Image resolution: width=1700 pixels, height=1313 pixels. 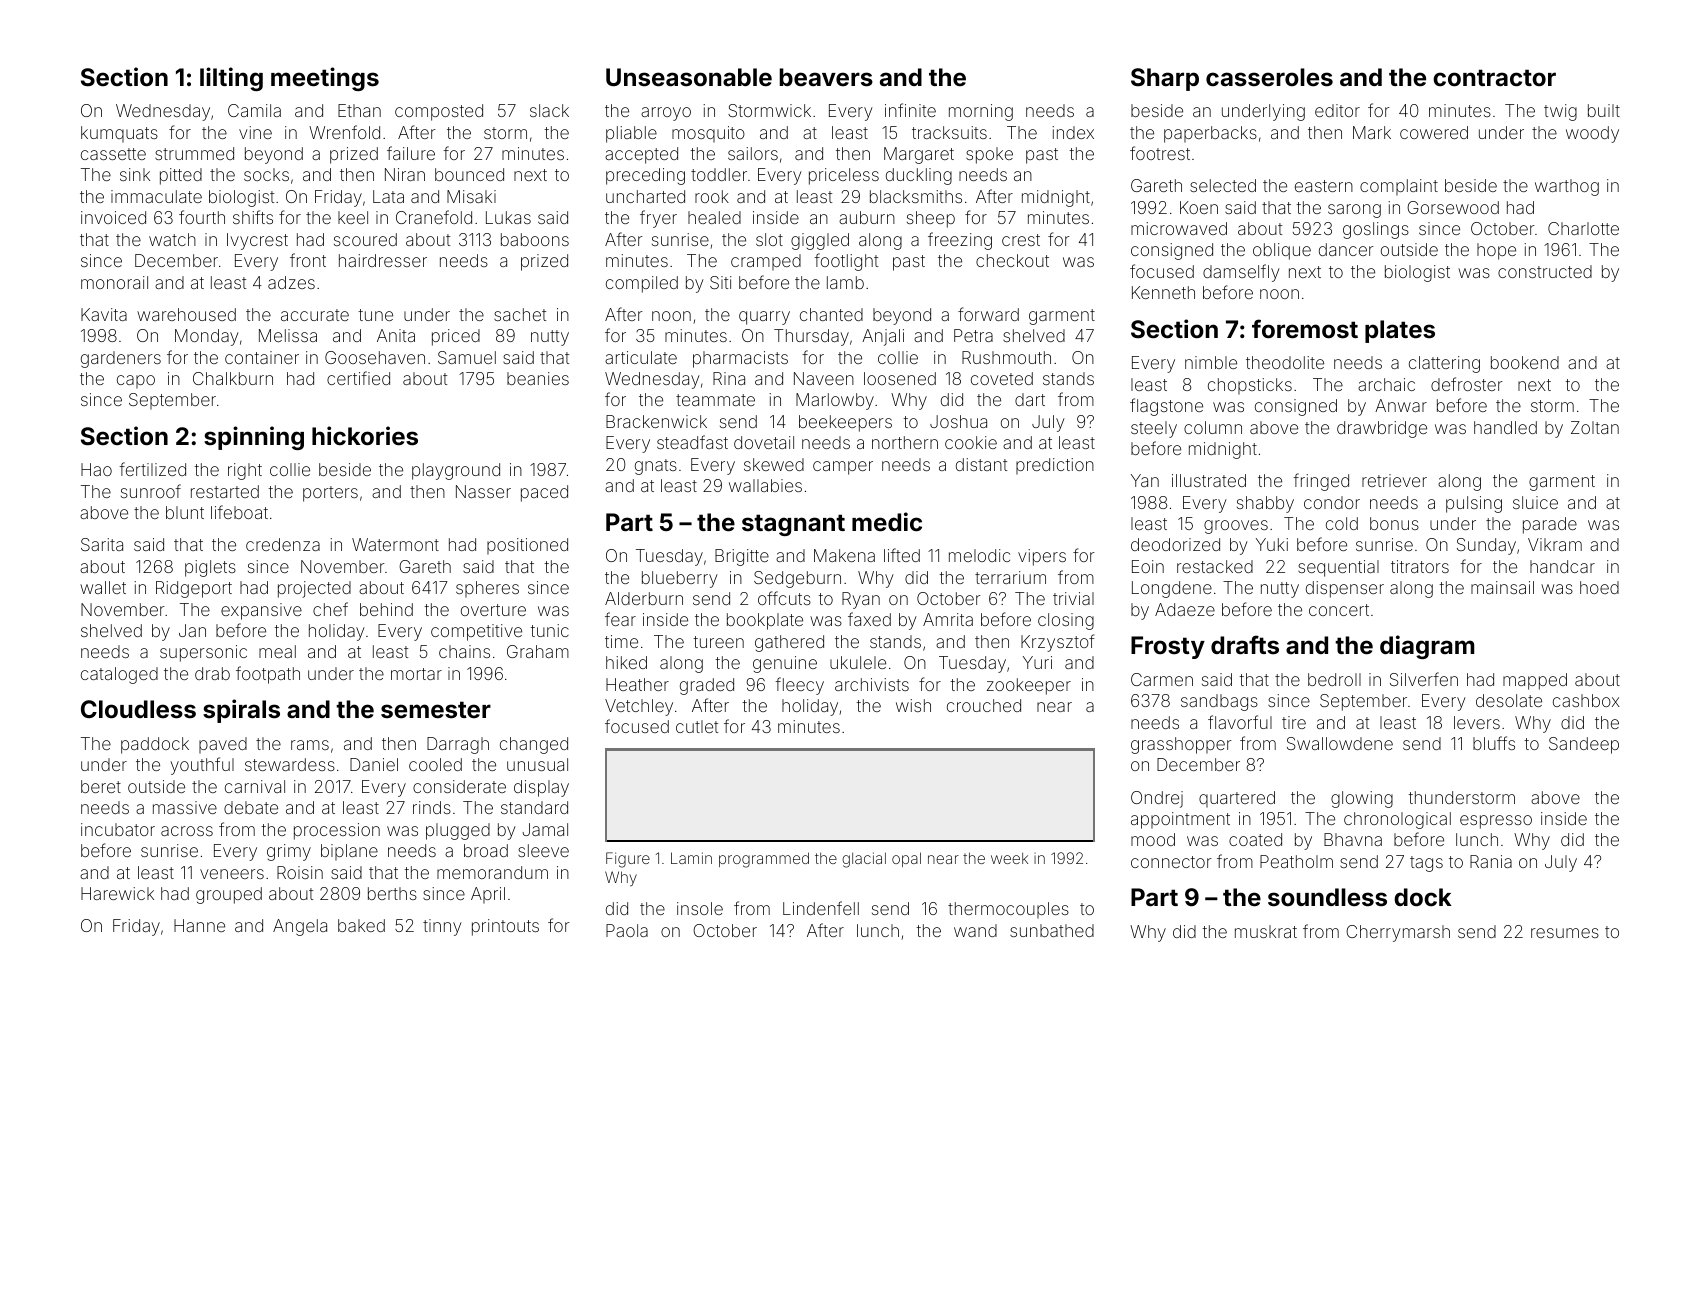 What do you see at coordinates (549, 110) in the screenshot?
I see `slack` at bounding box center [549, 110].
